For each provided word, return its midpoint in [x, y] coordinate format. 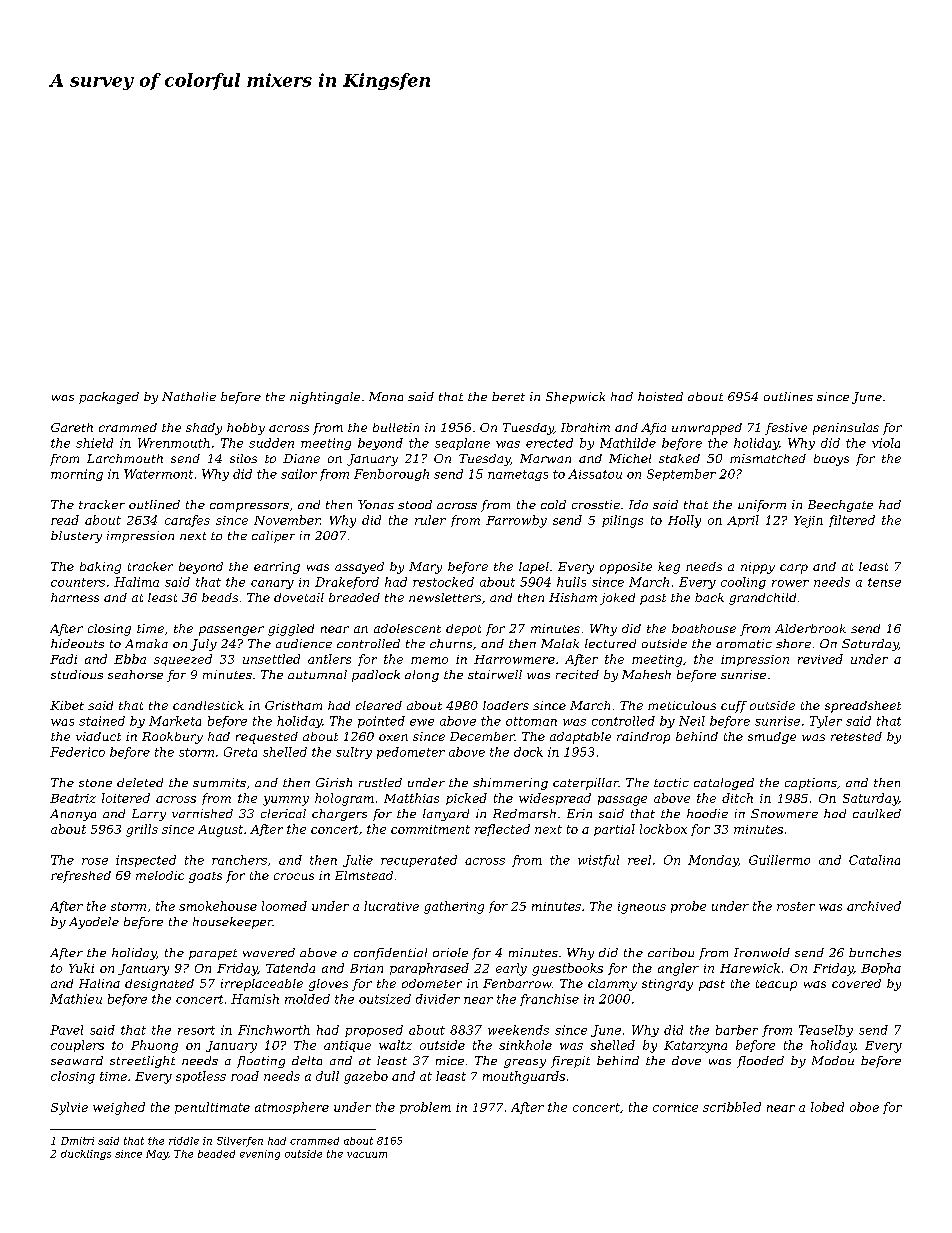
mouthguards [524, 1077]
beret [508, 396]
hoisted [660, 396]
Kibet [67, 705]
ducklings [86, 1155]
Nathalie [189, 396]
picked [466, 799]
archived [874, 906]
